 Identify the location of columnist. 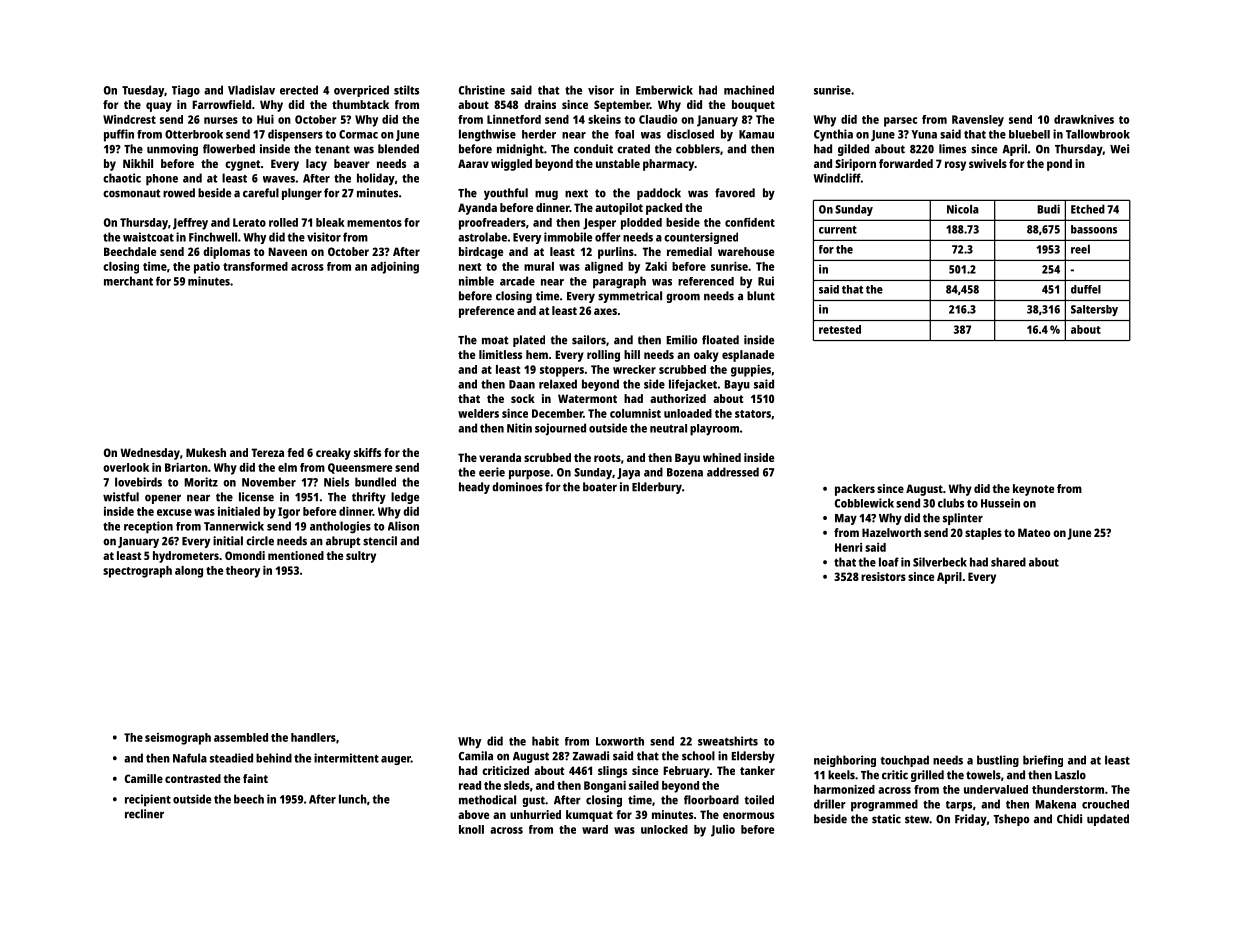
(635, 413).
